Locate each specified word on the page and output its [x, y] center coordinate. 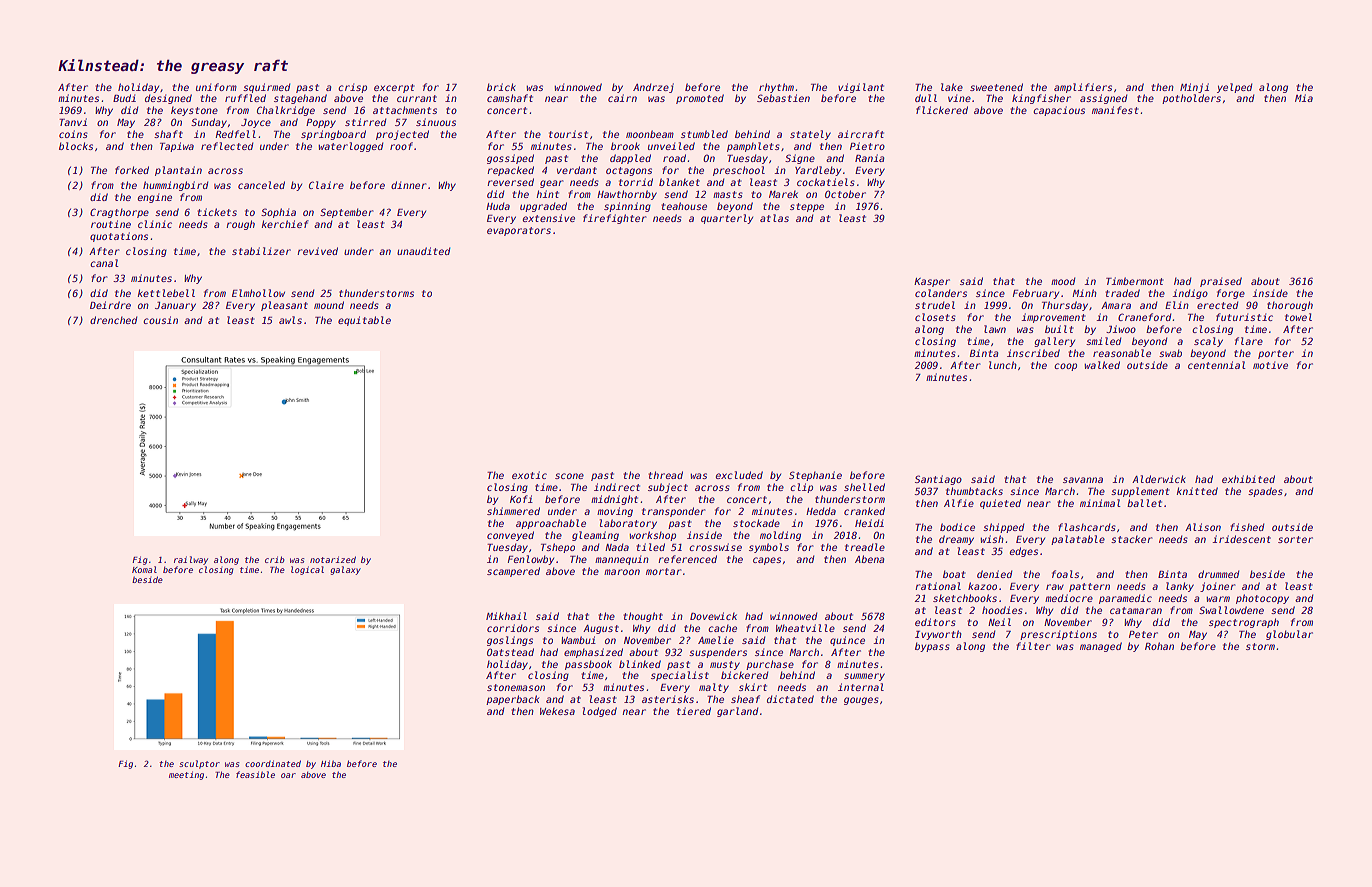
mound [329, 305]
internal [861, 687]
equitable [364, 321]
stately [810, 135]
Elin [1177, 305]
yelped [1235, 88]
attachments [405, 110]
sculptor [199, 764]
